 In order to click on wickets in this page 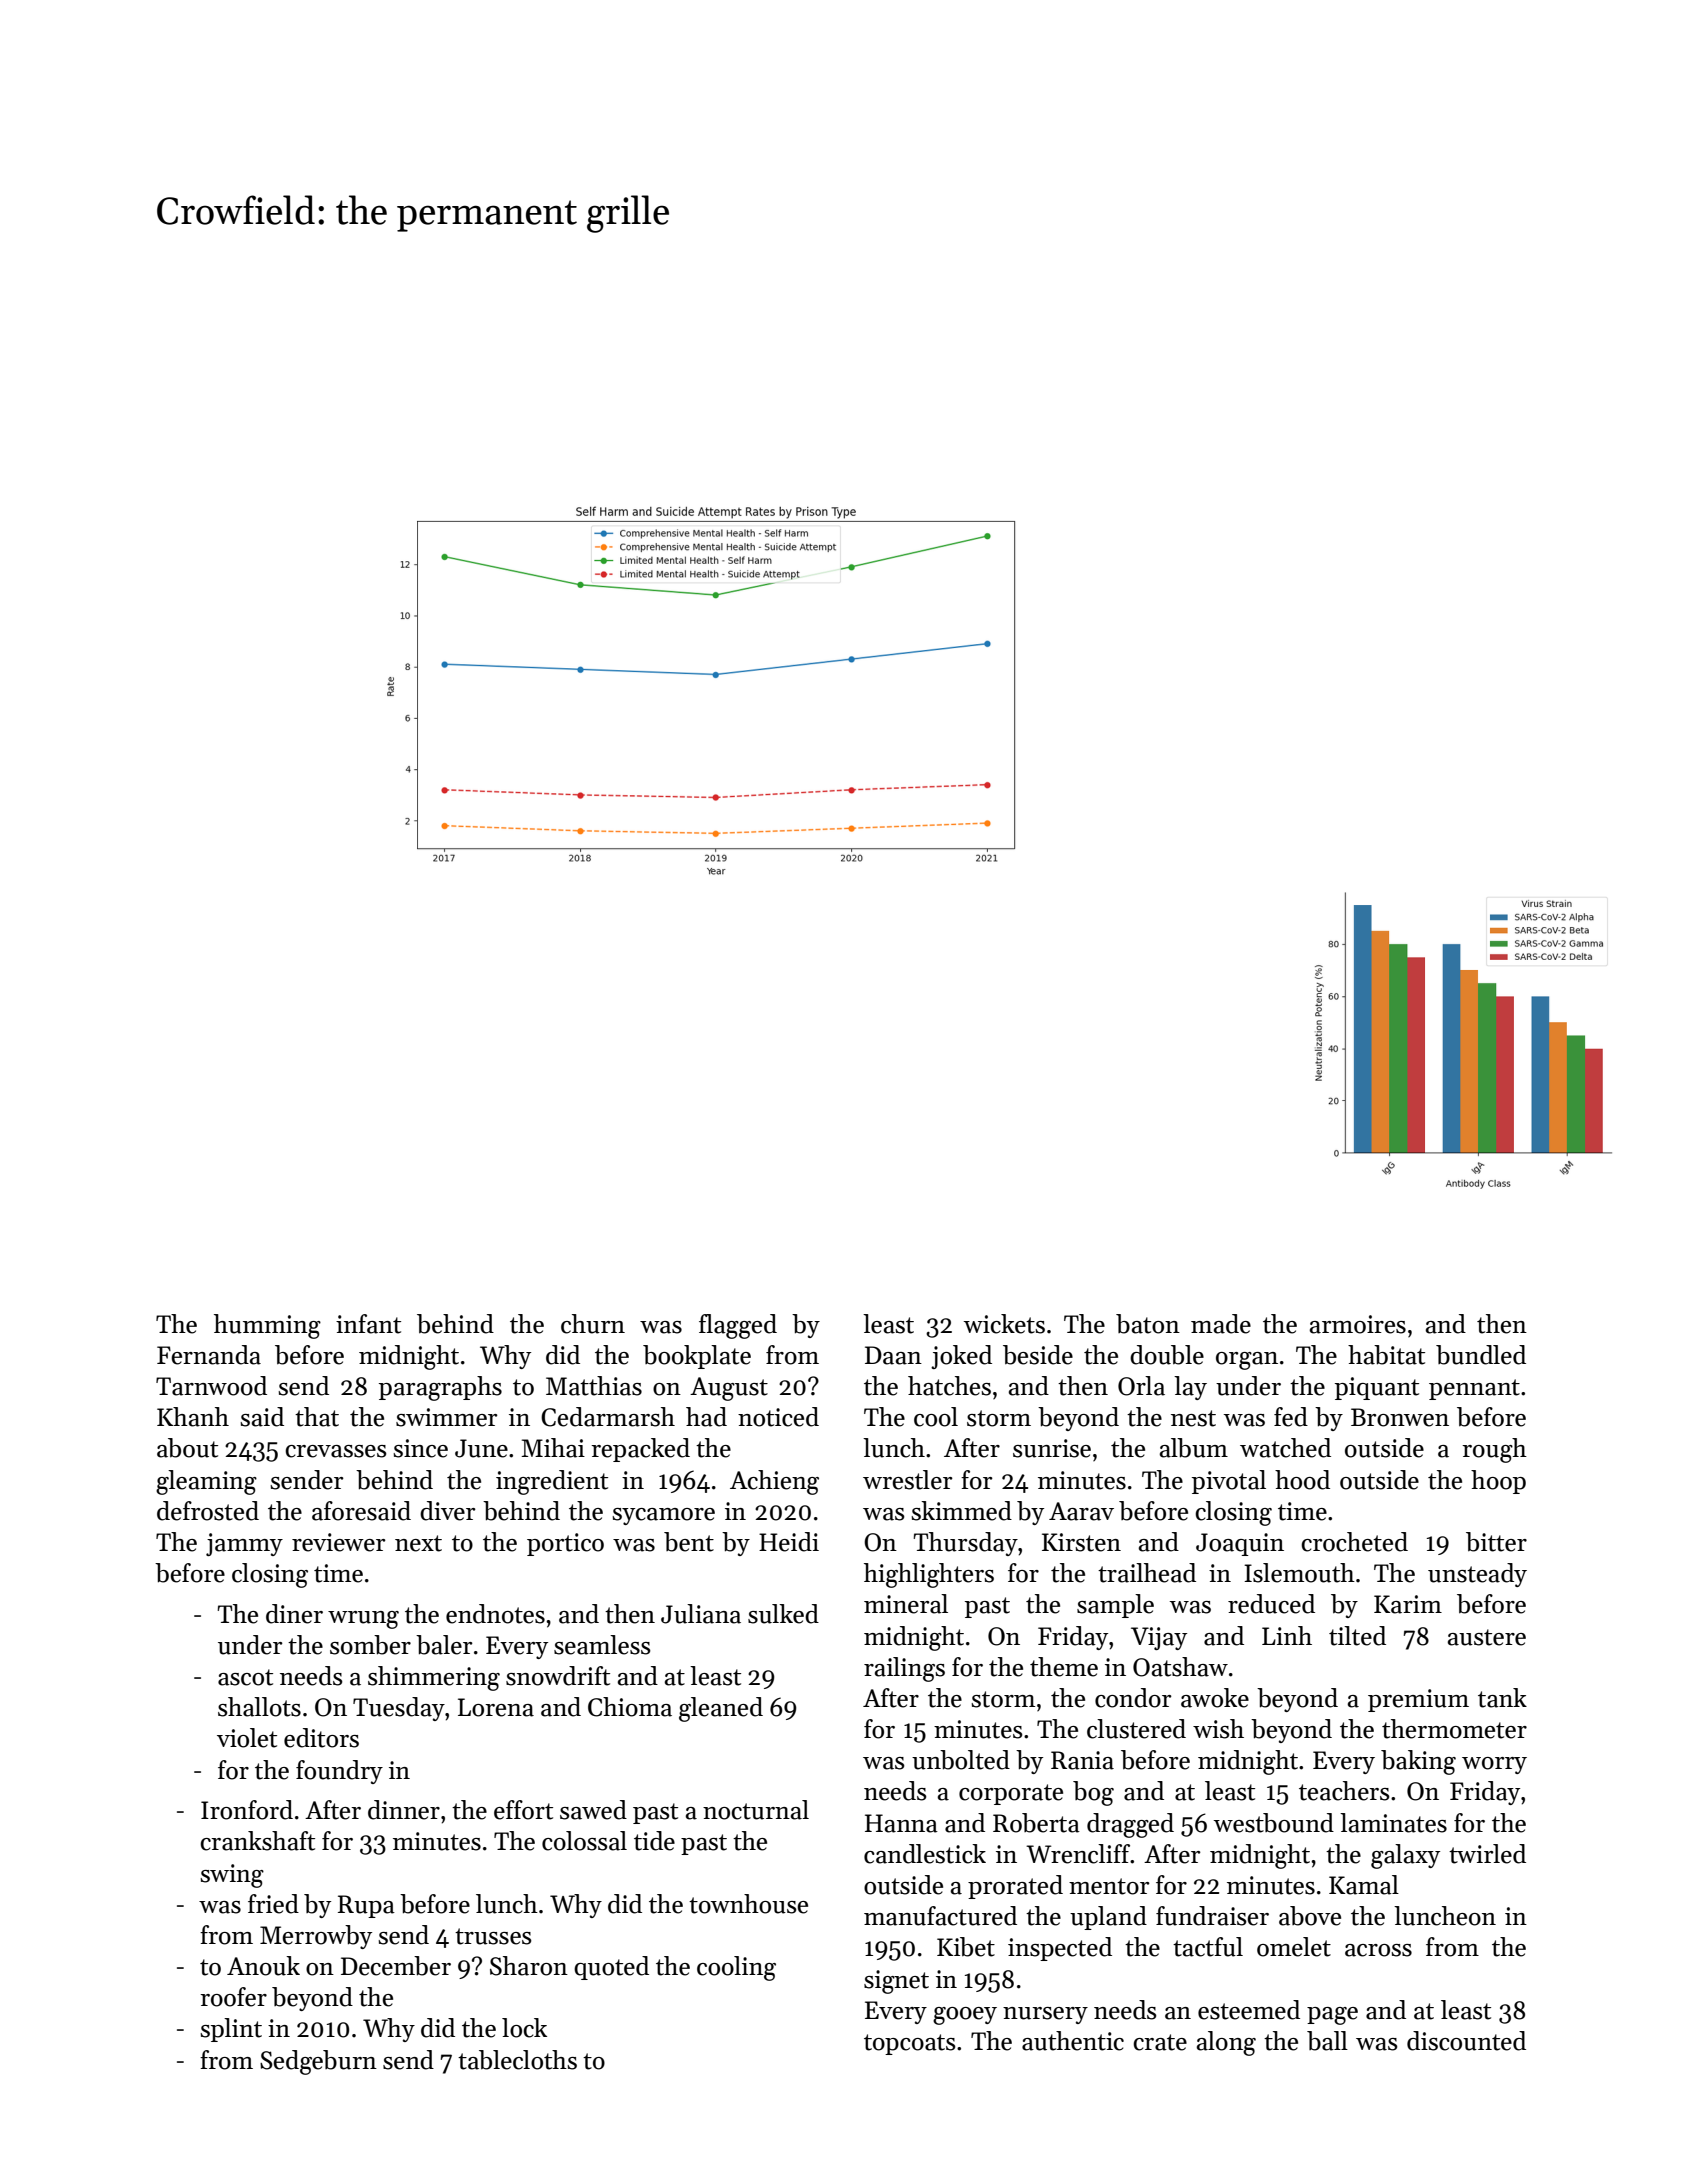, I will do `click(1004, 1324)`.
